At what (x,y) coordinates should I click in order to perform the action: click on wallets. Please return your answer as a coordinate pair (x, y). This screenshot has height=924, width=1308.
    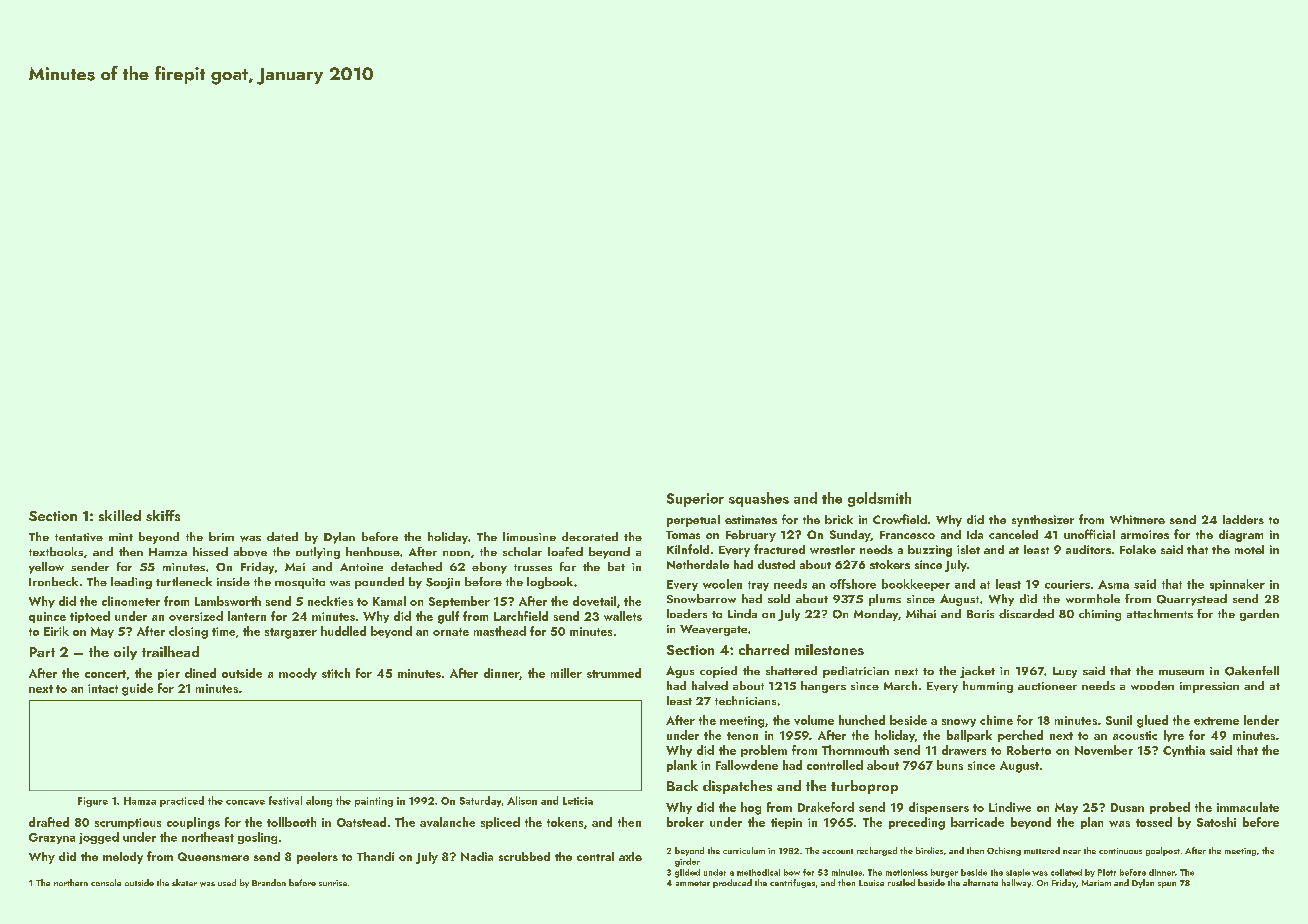
    Looking at the image, I should click on (623, 616).
